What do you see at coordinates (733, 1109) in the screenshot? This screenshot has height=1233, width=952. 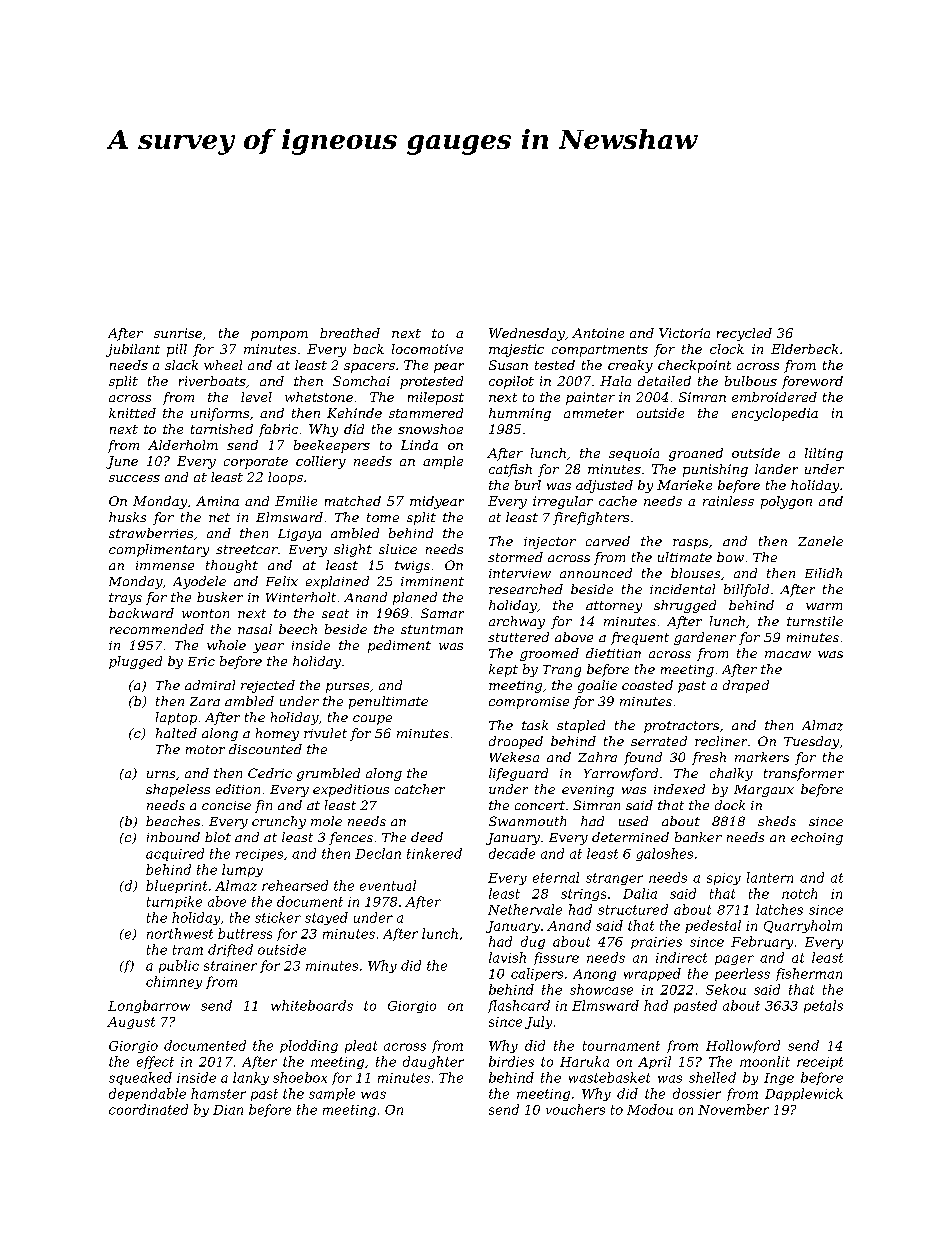 I see `November` at bounding box center [733, 1109].
